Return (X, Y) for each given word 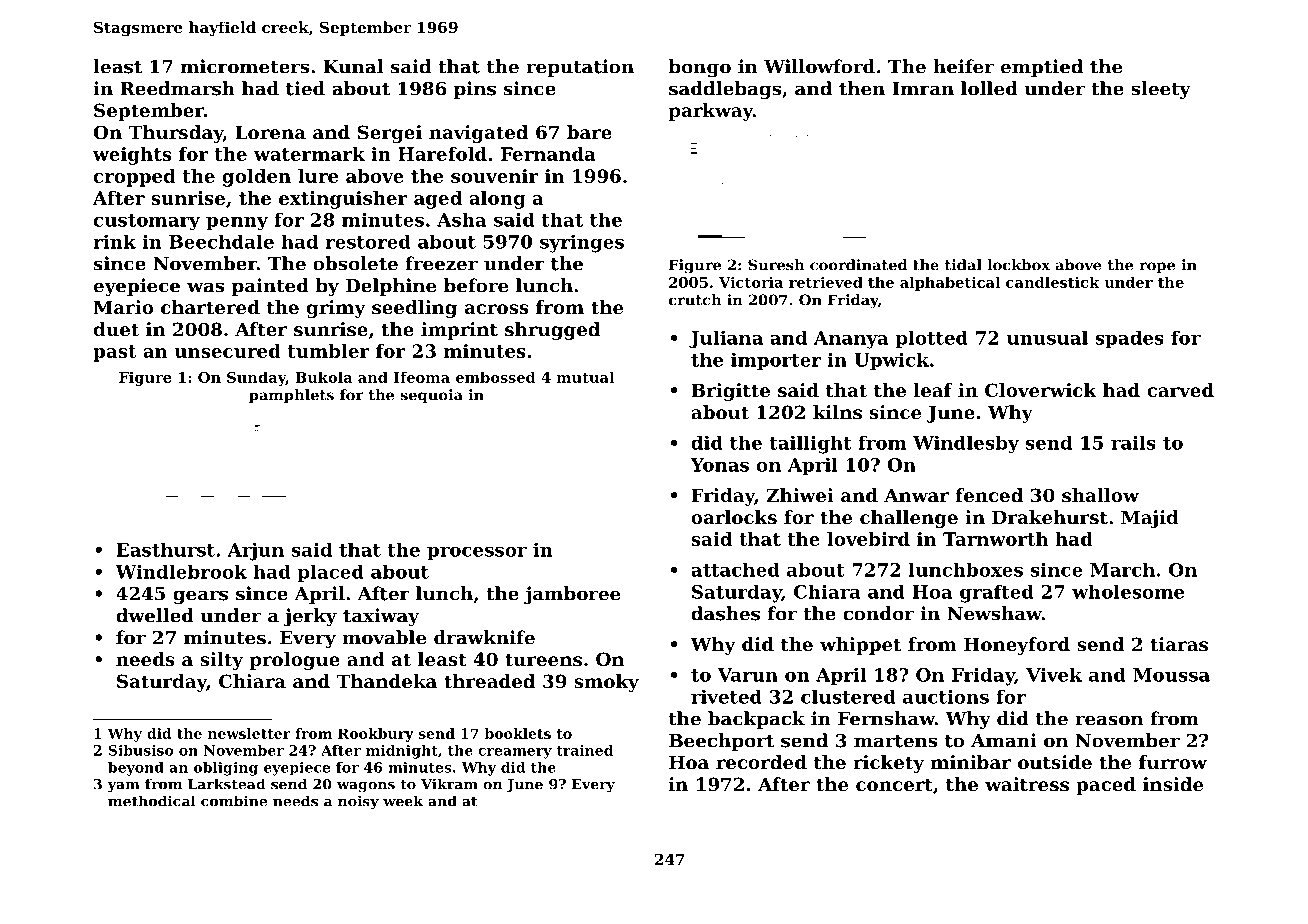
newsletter (249, 733)
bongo (699, 68)
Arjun (256, 552)
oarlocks (734, 517)
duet (116, 329)
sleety (1161, 90)
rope (1157, 268)
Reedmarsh (177, 88)
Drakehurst (1050, 517)
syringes (582, 243)
